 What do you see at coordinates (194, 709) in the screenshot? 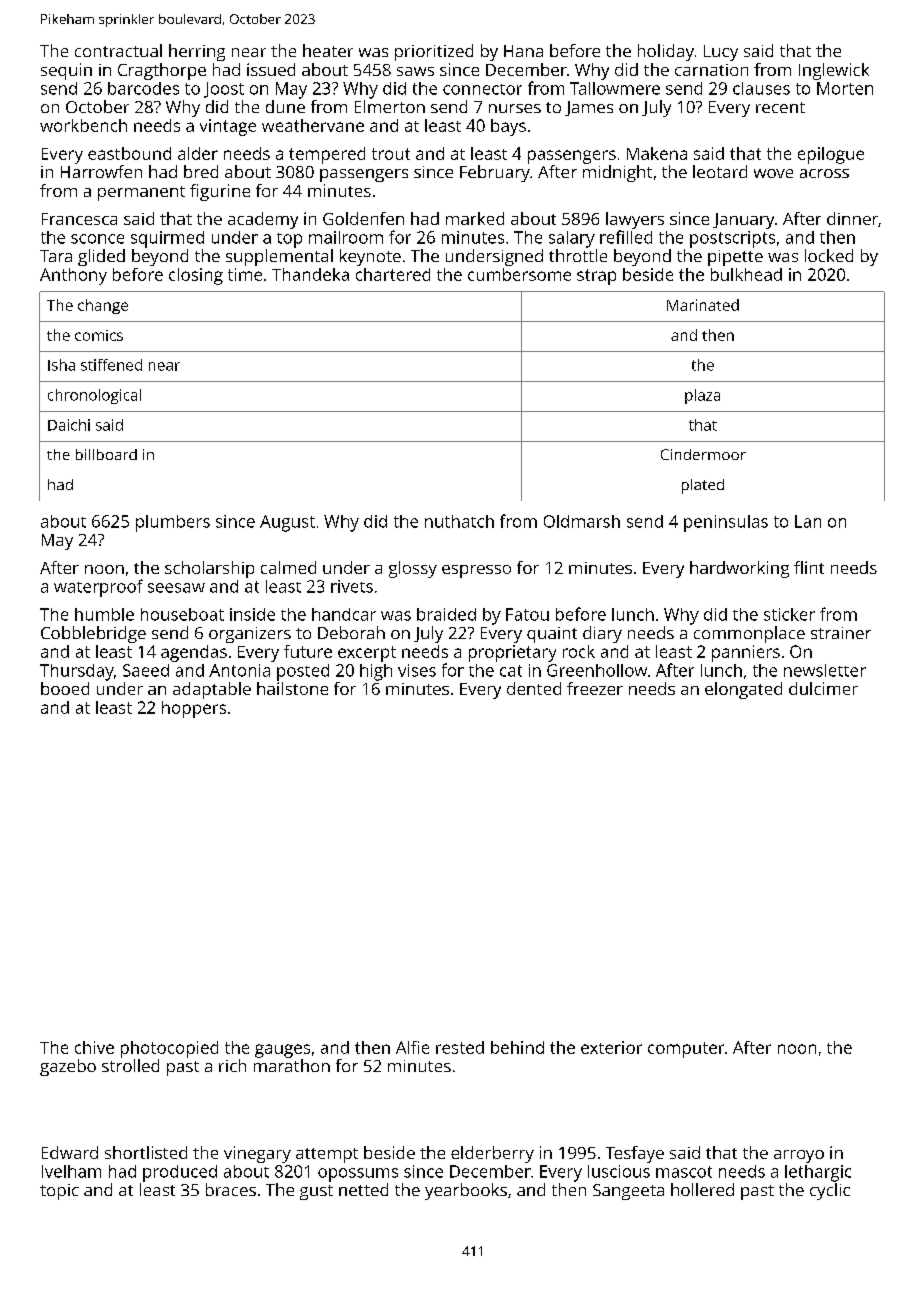
I see `hoppers` at bounding box center [194, 709].
